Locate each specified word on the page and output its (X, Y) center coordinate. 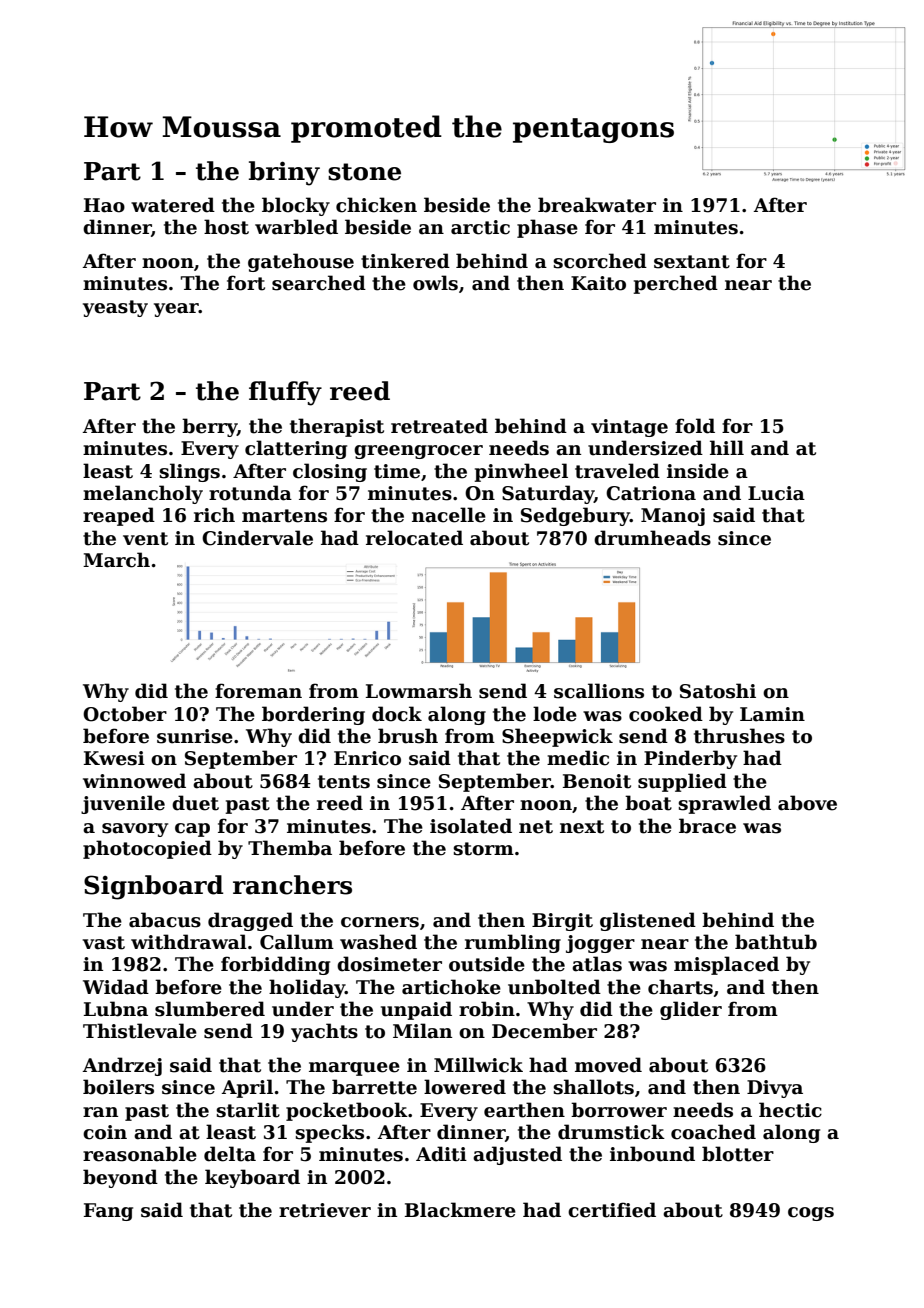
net (536, 827)
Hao (104, 205)
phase (547, 228)
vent (145, 539)
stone (364, 172)
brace (707, 826)
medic (578, 758)
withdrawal (189, 942)
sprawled (724, 804)
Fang (108, 1212)
